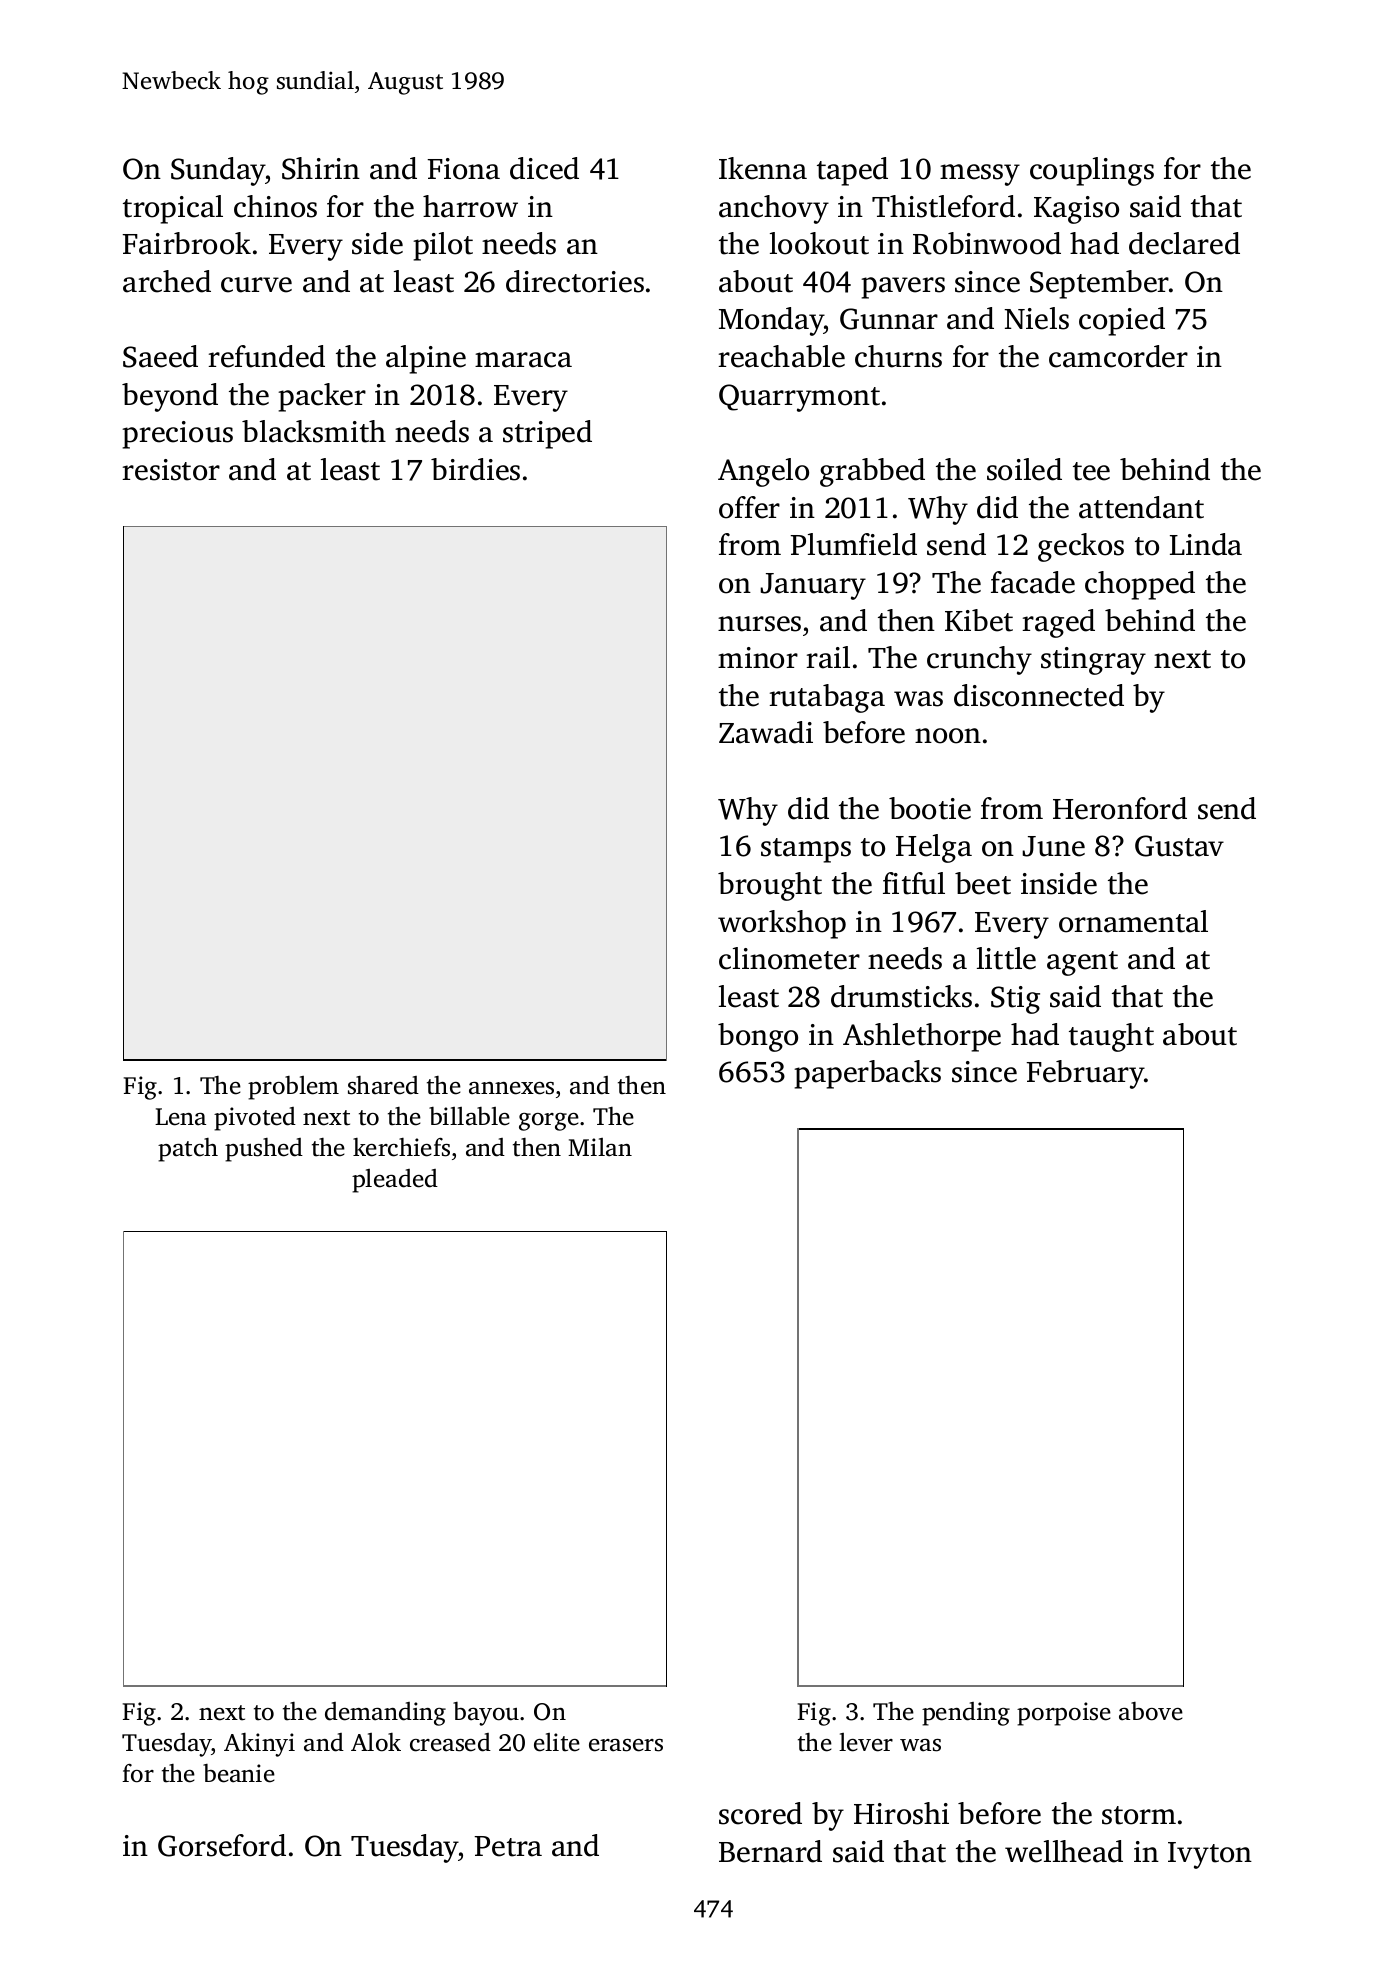 This screenshot has height=1969, width=1386. Describe the element at coordinates (171, 470) in the screenshot. I see `resistor` at that location.
